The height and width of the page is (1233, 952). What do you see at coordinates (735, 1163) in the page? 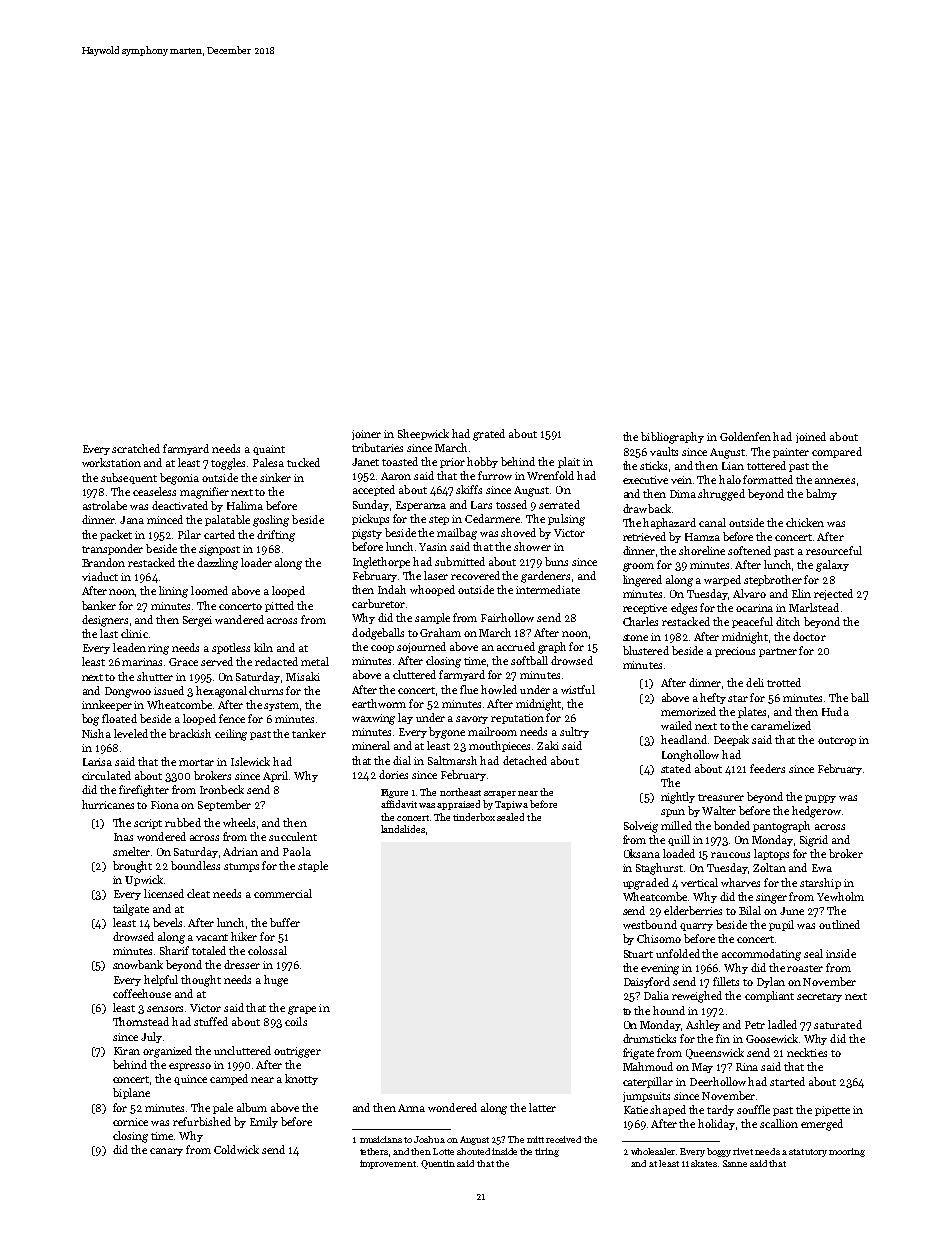
I see `Sanne` at bounding box center [735, 1163].
